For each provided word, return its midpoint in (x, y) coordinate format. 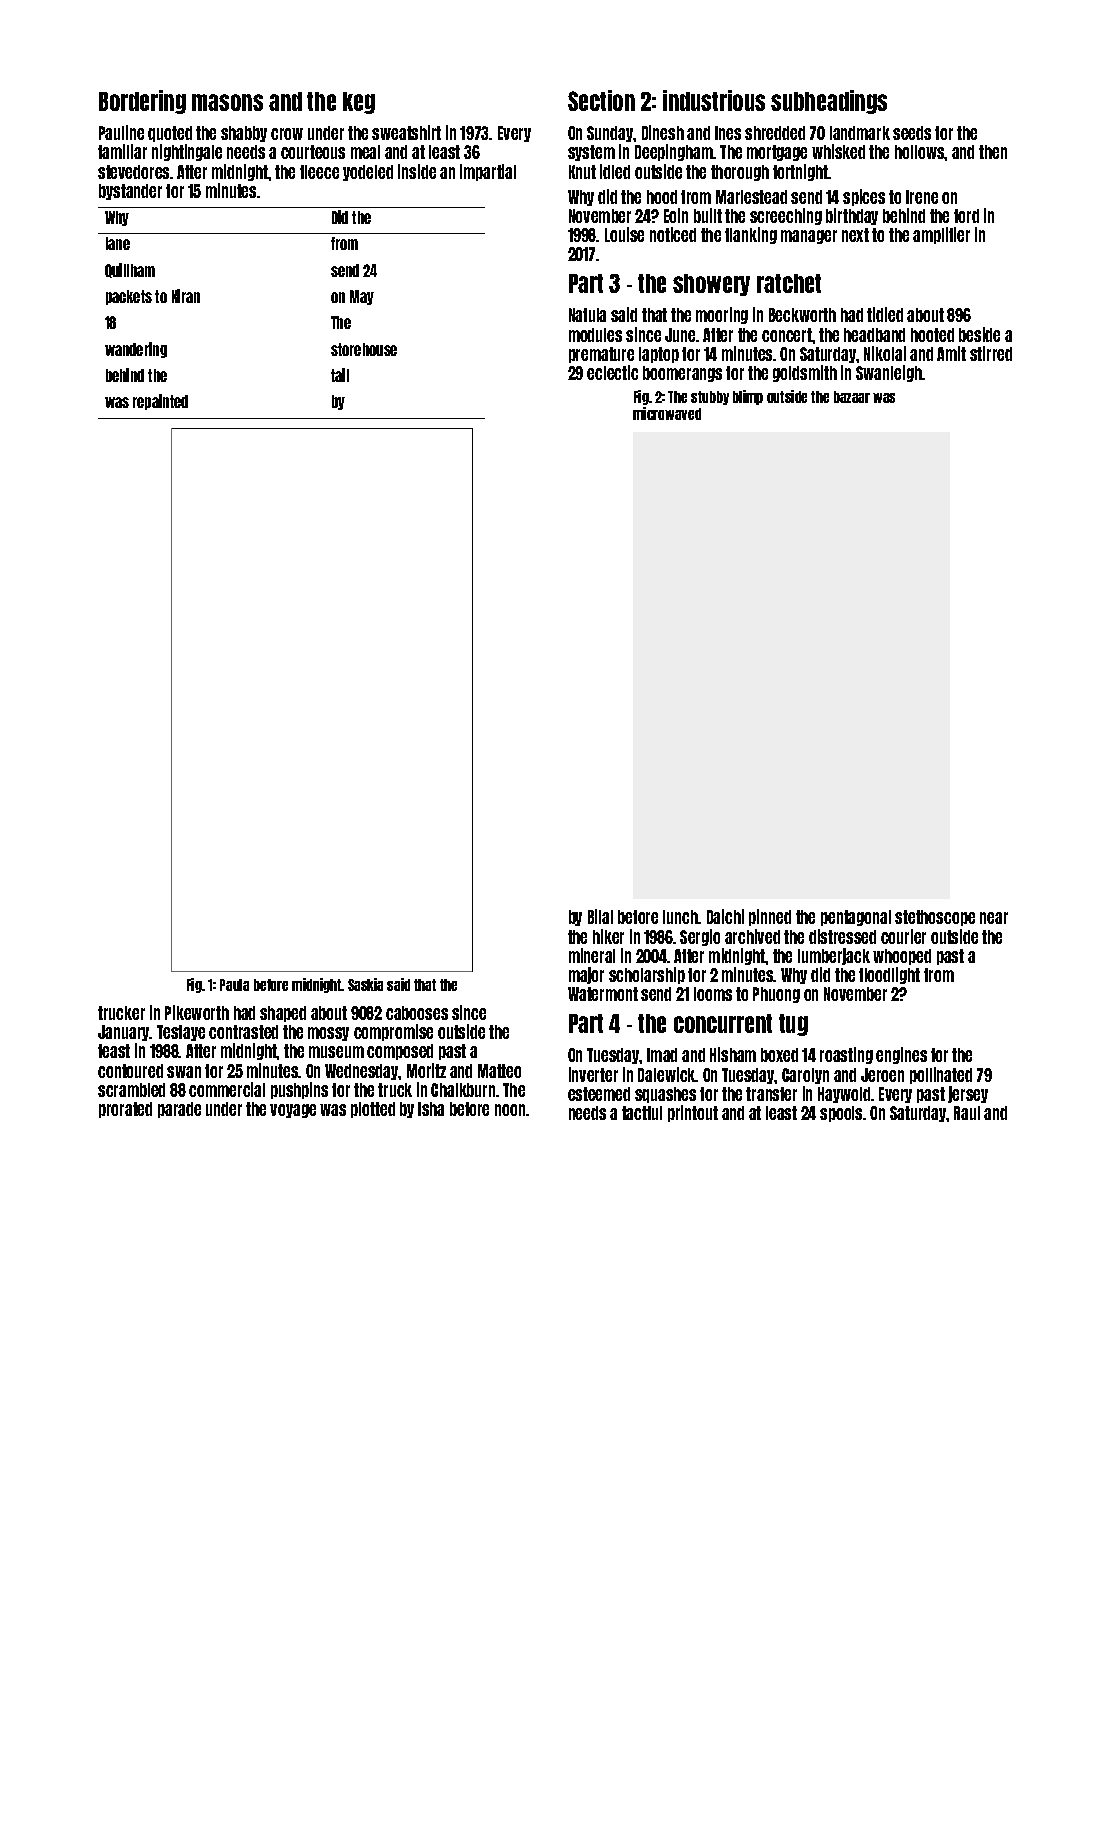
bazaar (852, 397)
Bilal (600, 916)
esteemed (599, 1094)
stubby (710, 398)
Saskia (365, 984)
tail (340, 375)
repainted (160, 402)
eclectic (612, 372)
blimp (748, 397)
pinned (770, 917)
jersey (968, 1094)
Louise (624, 234)
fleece (319, 172)
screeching (786, 216)
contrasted (243, 1032)
